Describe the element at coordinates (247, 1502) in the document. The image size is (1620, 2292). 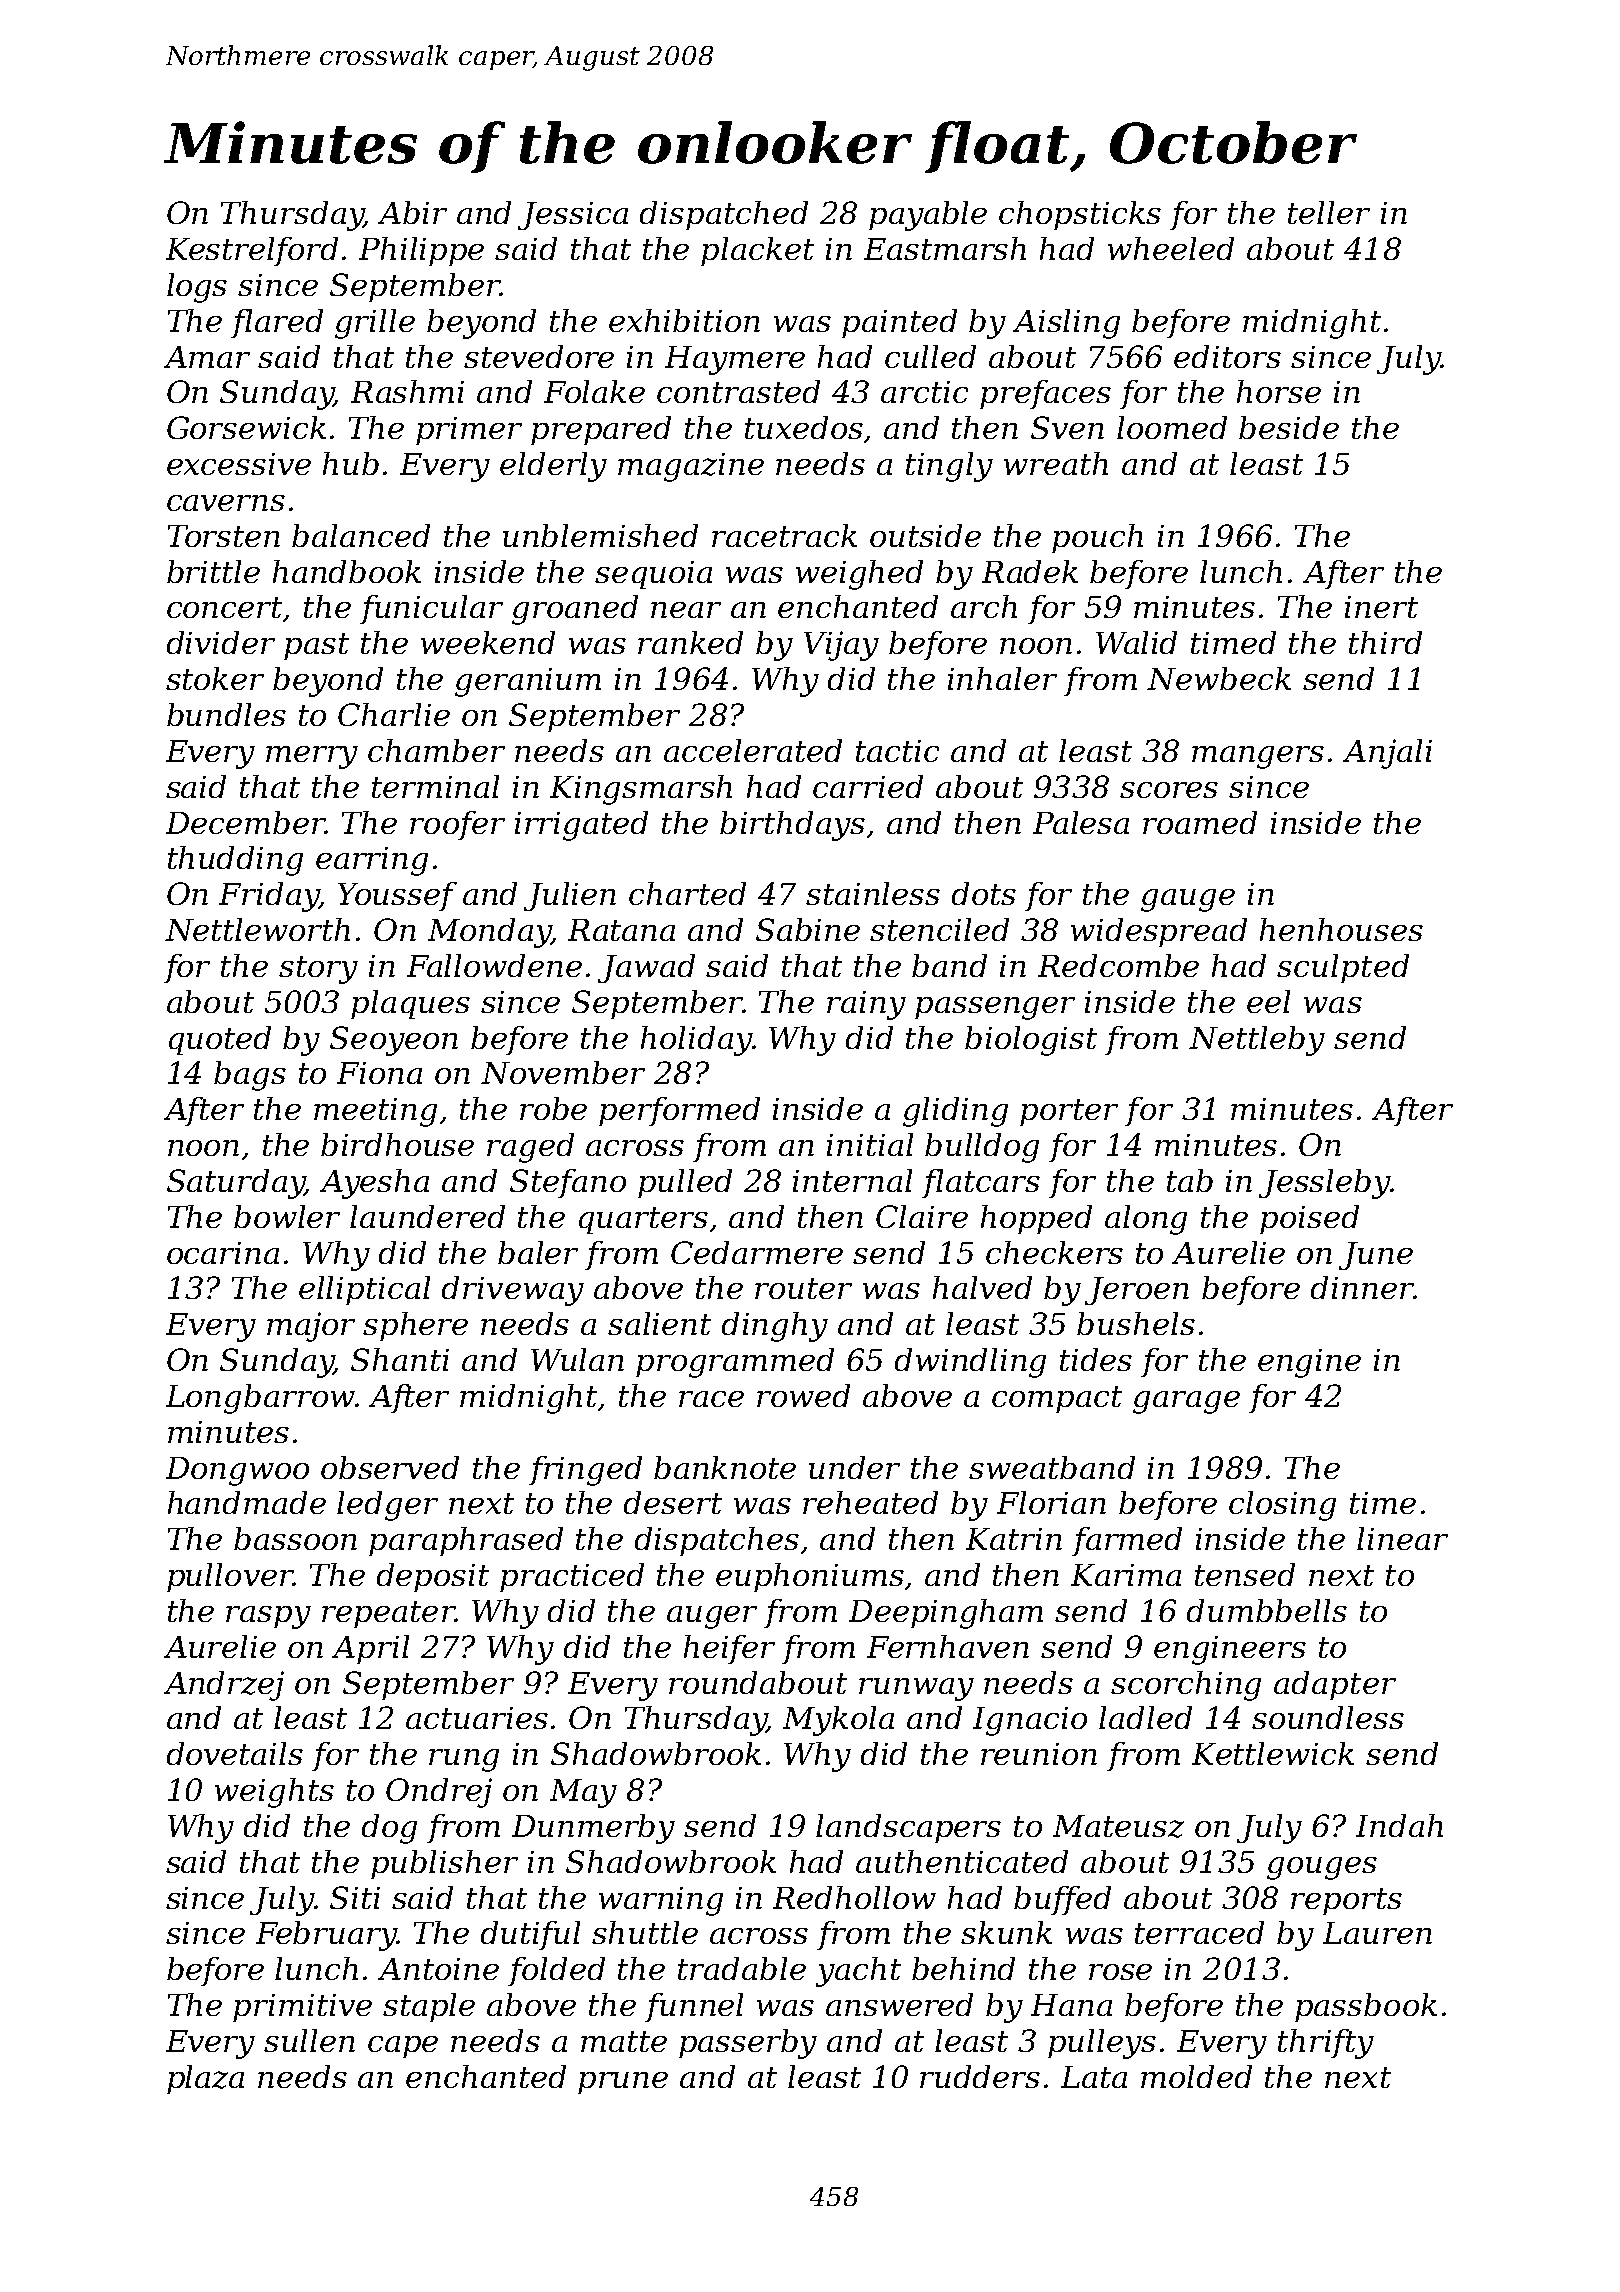
I see `handmade` at that location.
